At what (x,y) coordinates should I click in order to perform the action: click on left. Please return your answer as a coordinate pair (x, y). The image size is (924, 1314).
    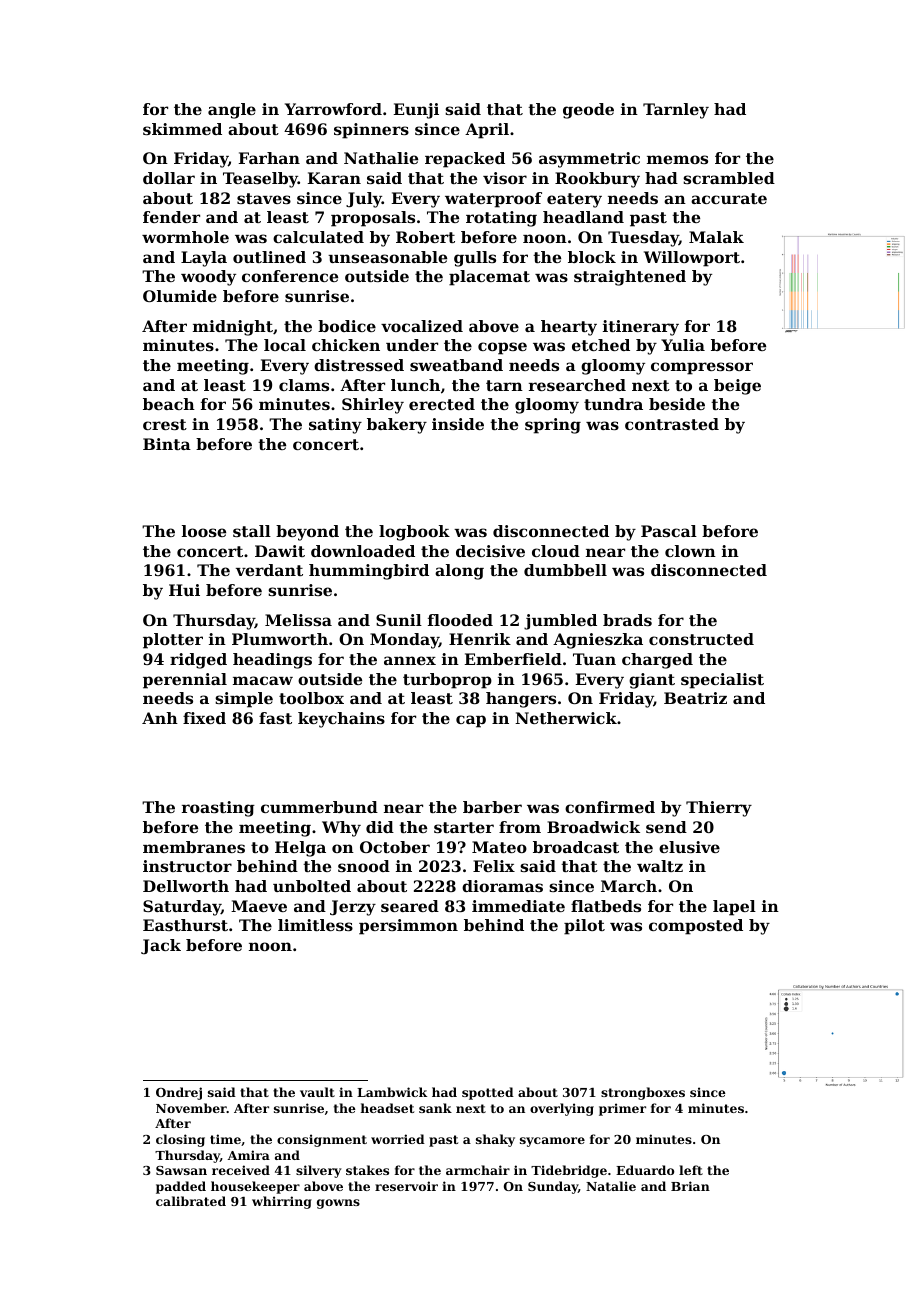
    Looking at the image, I should click on (691, 1170).
